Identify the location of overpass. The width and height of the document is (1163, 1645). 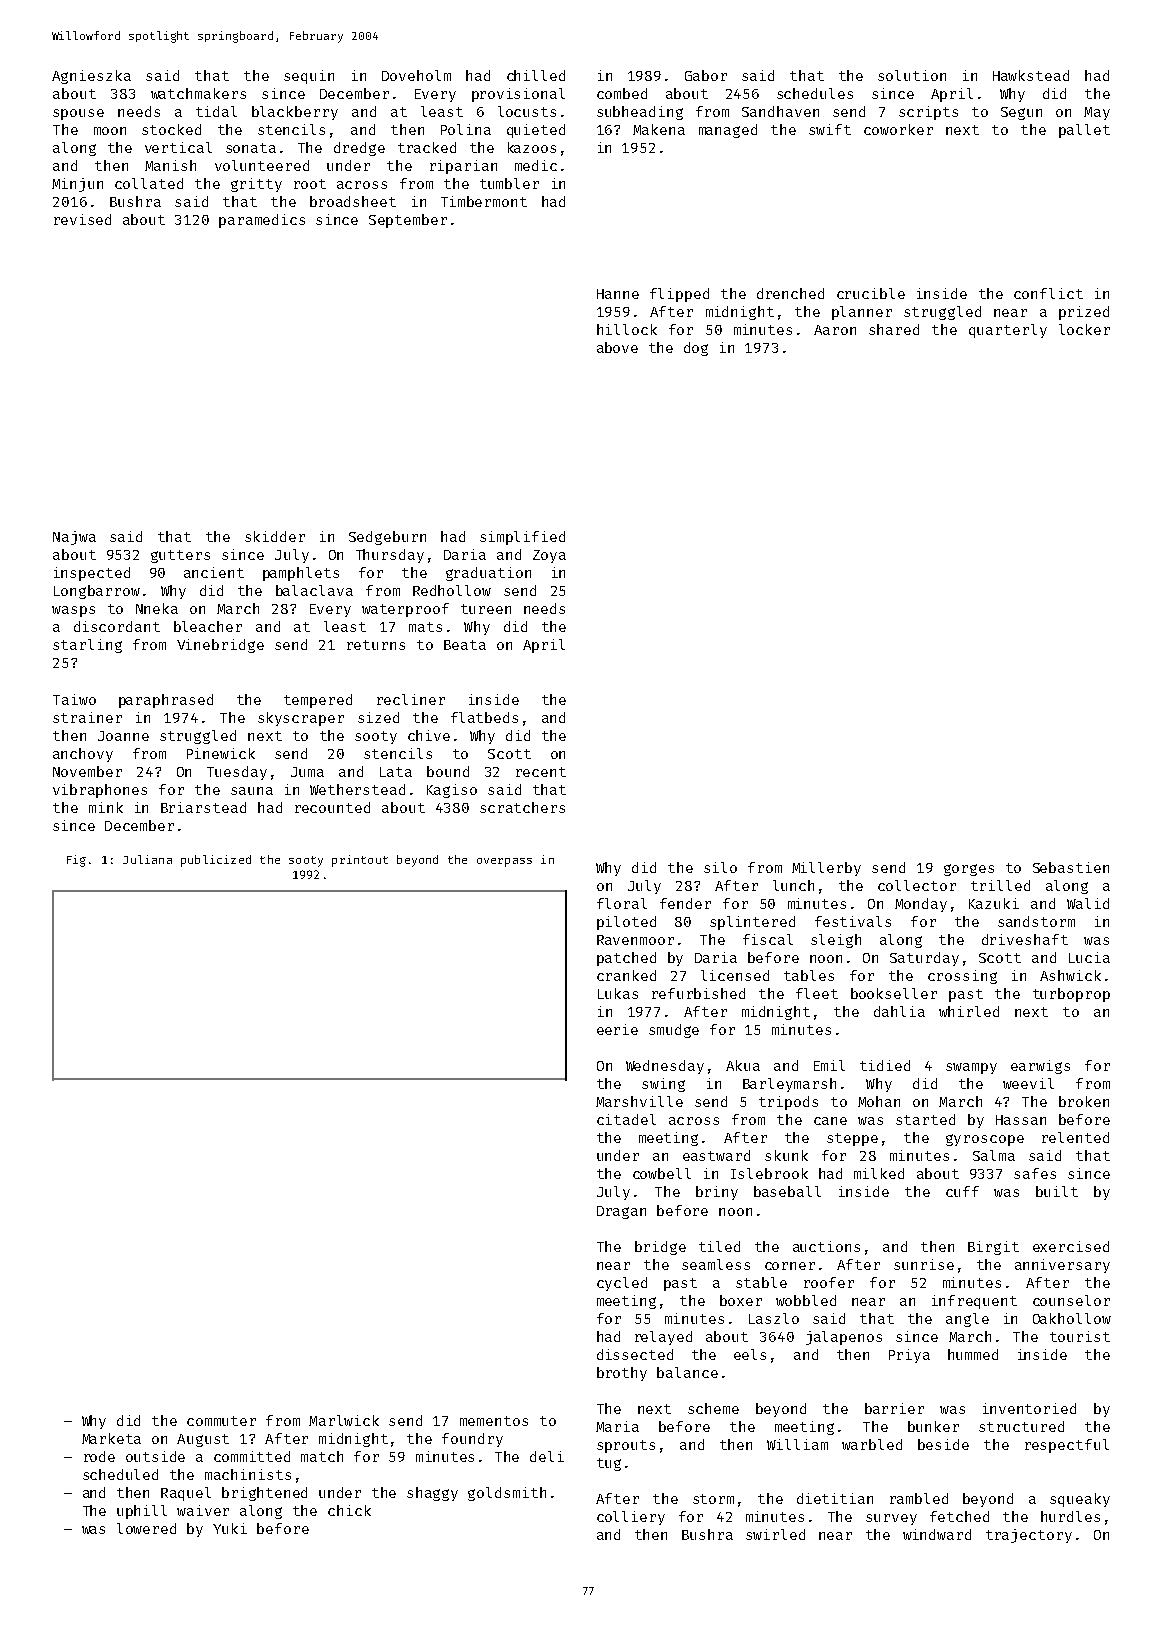
(504, 862).
